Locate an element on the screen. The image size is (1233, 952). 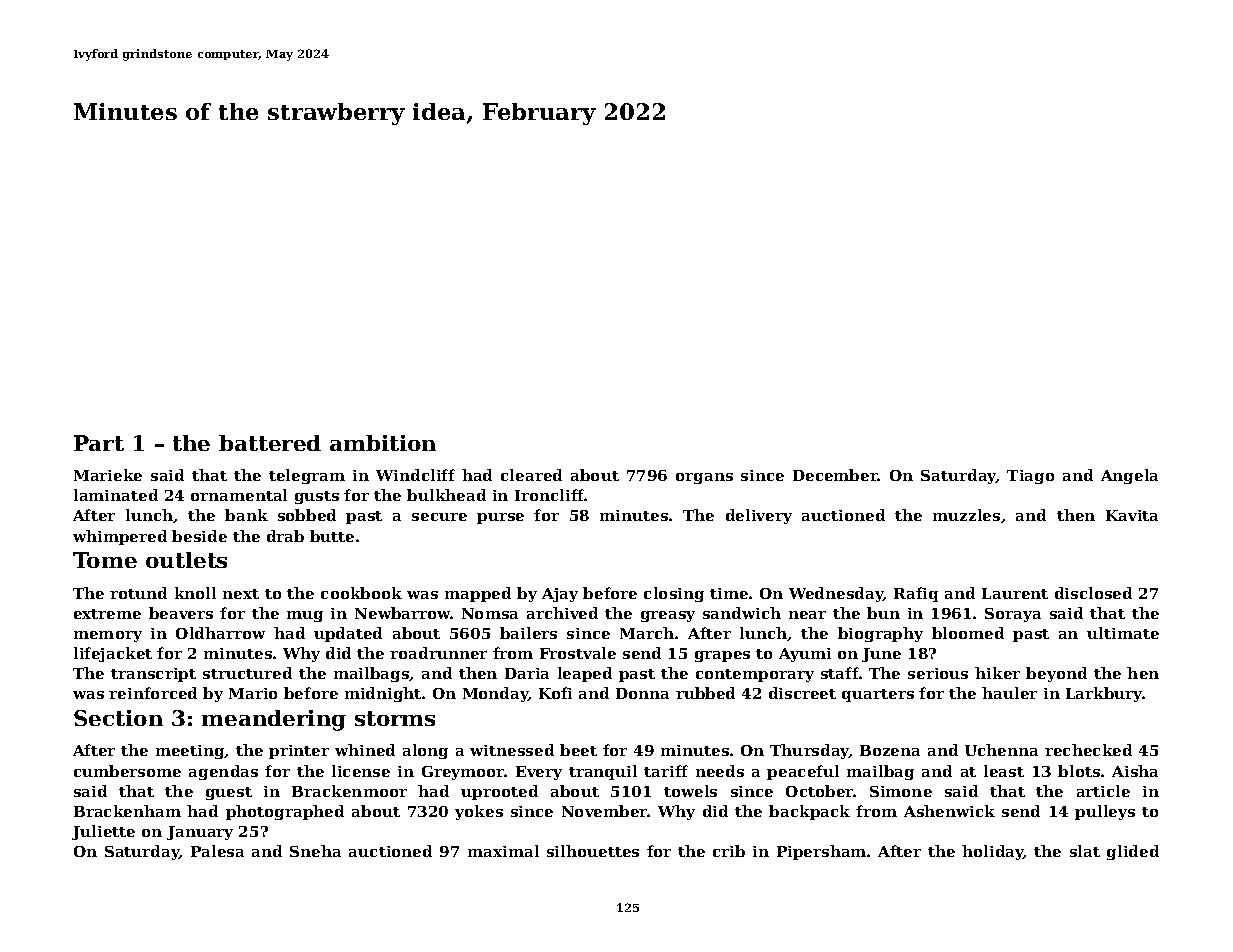
Palesa is located at coordinates (217, 851).
